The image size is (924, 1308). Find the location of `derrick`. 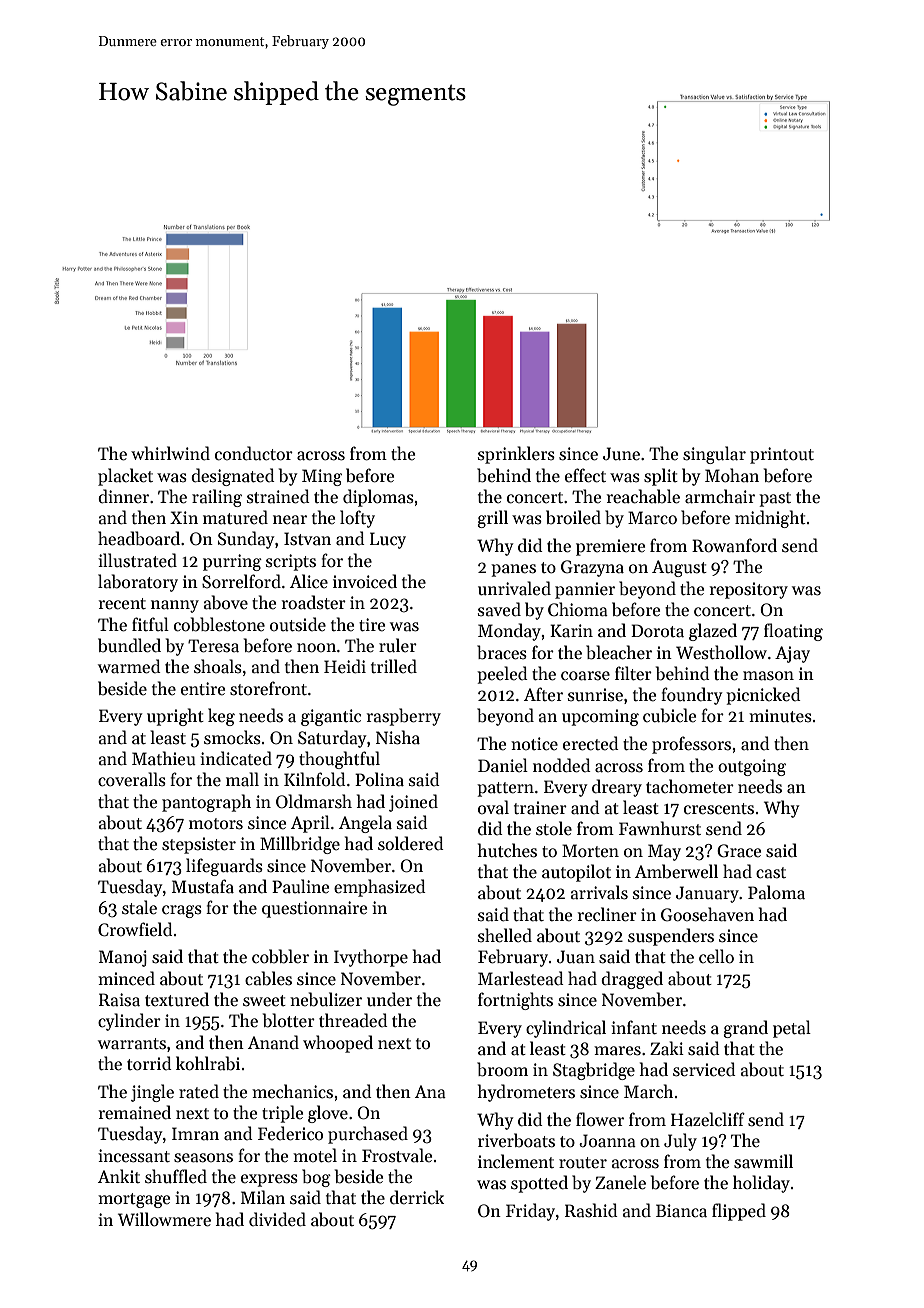

derrick is located at coordinates (417, 1197).
